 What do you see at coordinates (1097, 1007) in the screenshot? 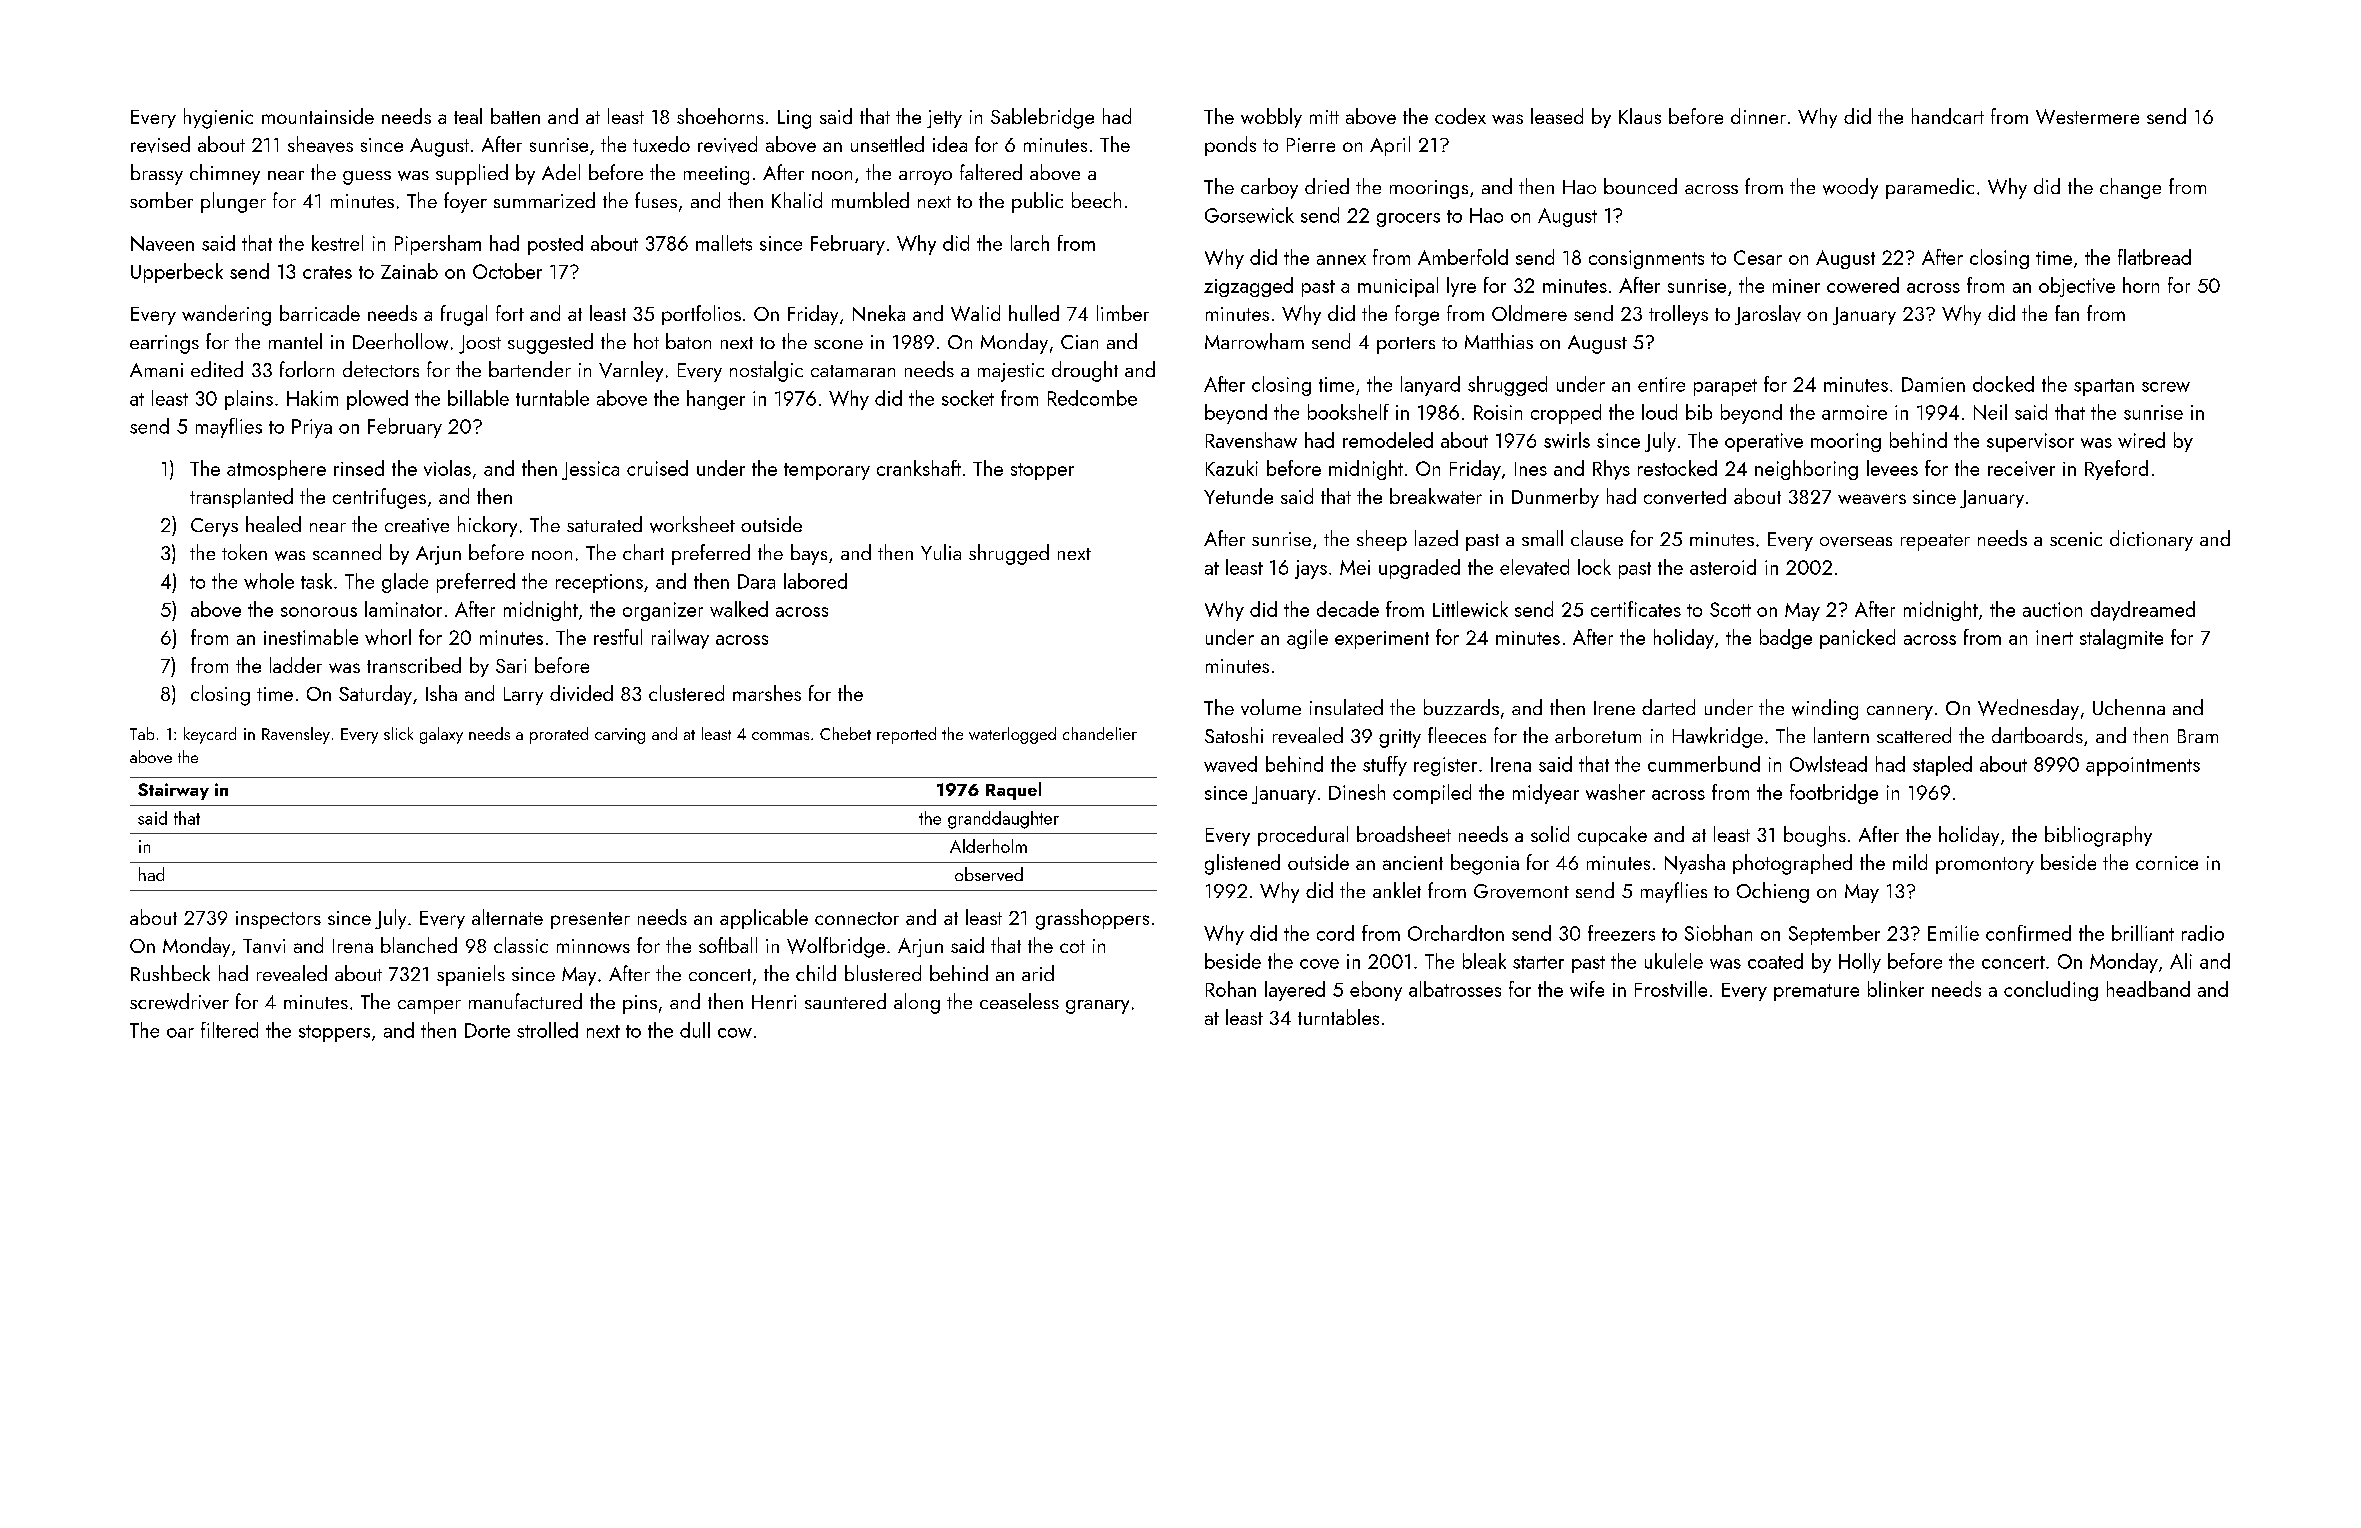
I see `granary` at bounding box center [1097, 1007].
